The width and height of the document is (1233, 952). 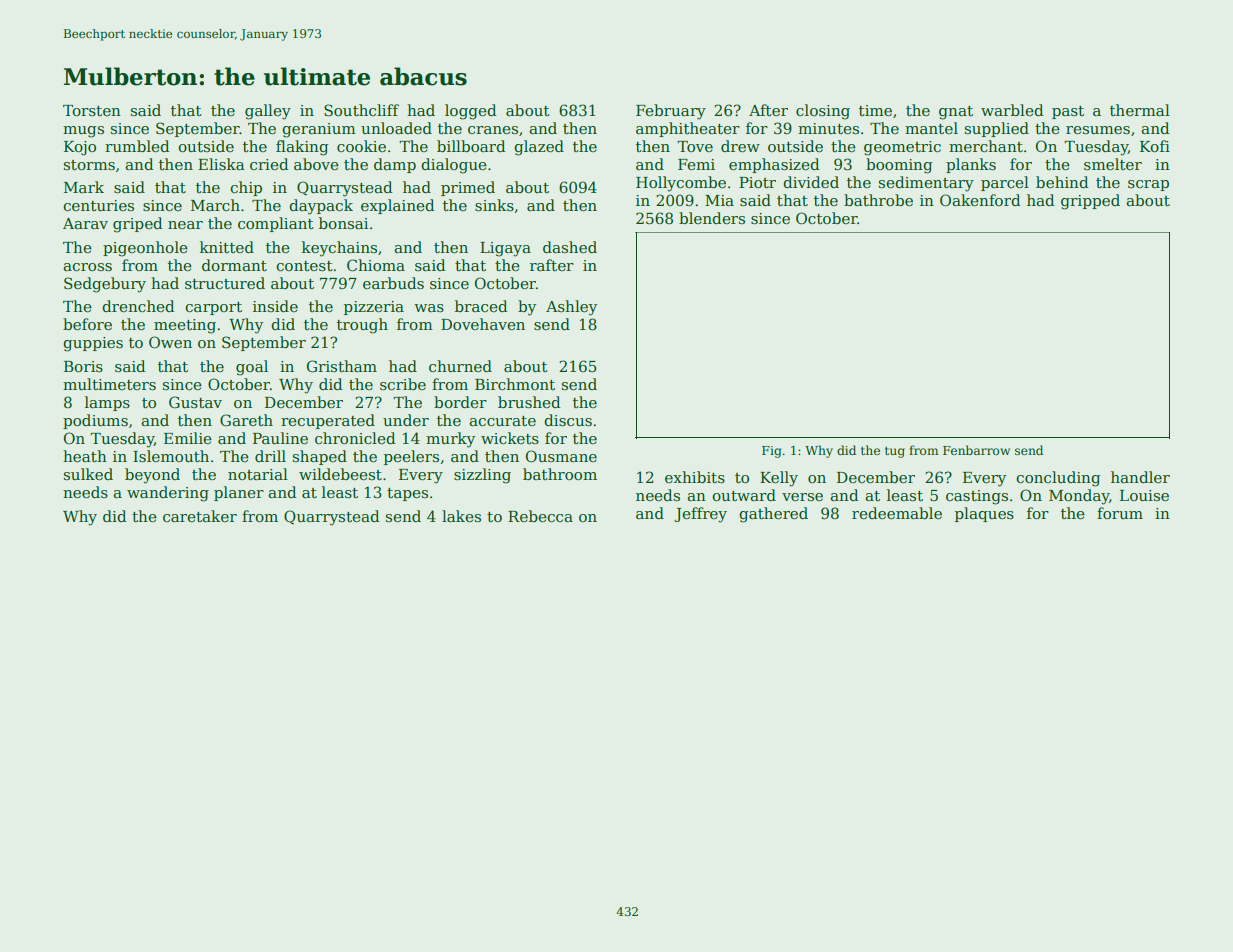 What do you see at coordinates (355, 438) in the document?
I see `chronicled` at bounding box center [355, 438].
